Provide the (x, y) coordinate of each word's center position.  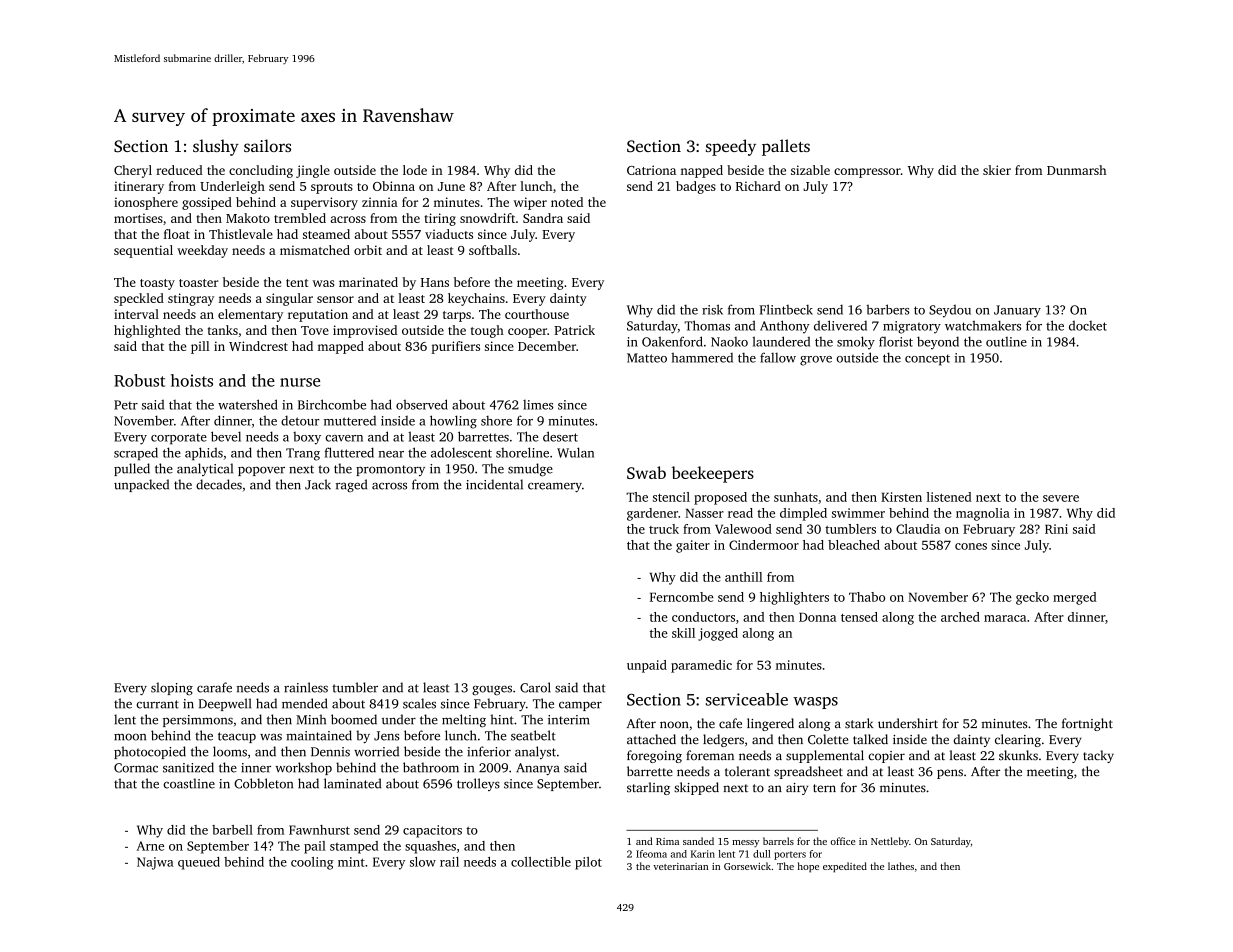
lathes (901, 866)
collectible (541, 862)
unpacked (141, 485)
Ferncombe (682, 597)
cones (971, 546)
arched (960, 617)
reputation (318, 315)
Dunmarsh (1076, 170)
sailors (267, 145)
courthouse (537, 314)
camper (580, 706)
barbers (888, 309)
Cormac (136, 768)
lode (415, 170)
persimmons (198, 721)
